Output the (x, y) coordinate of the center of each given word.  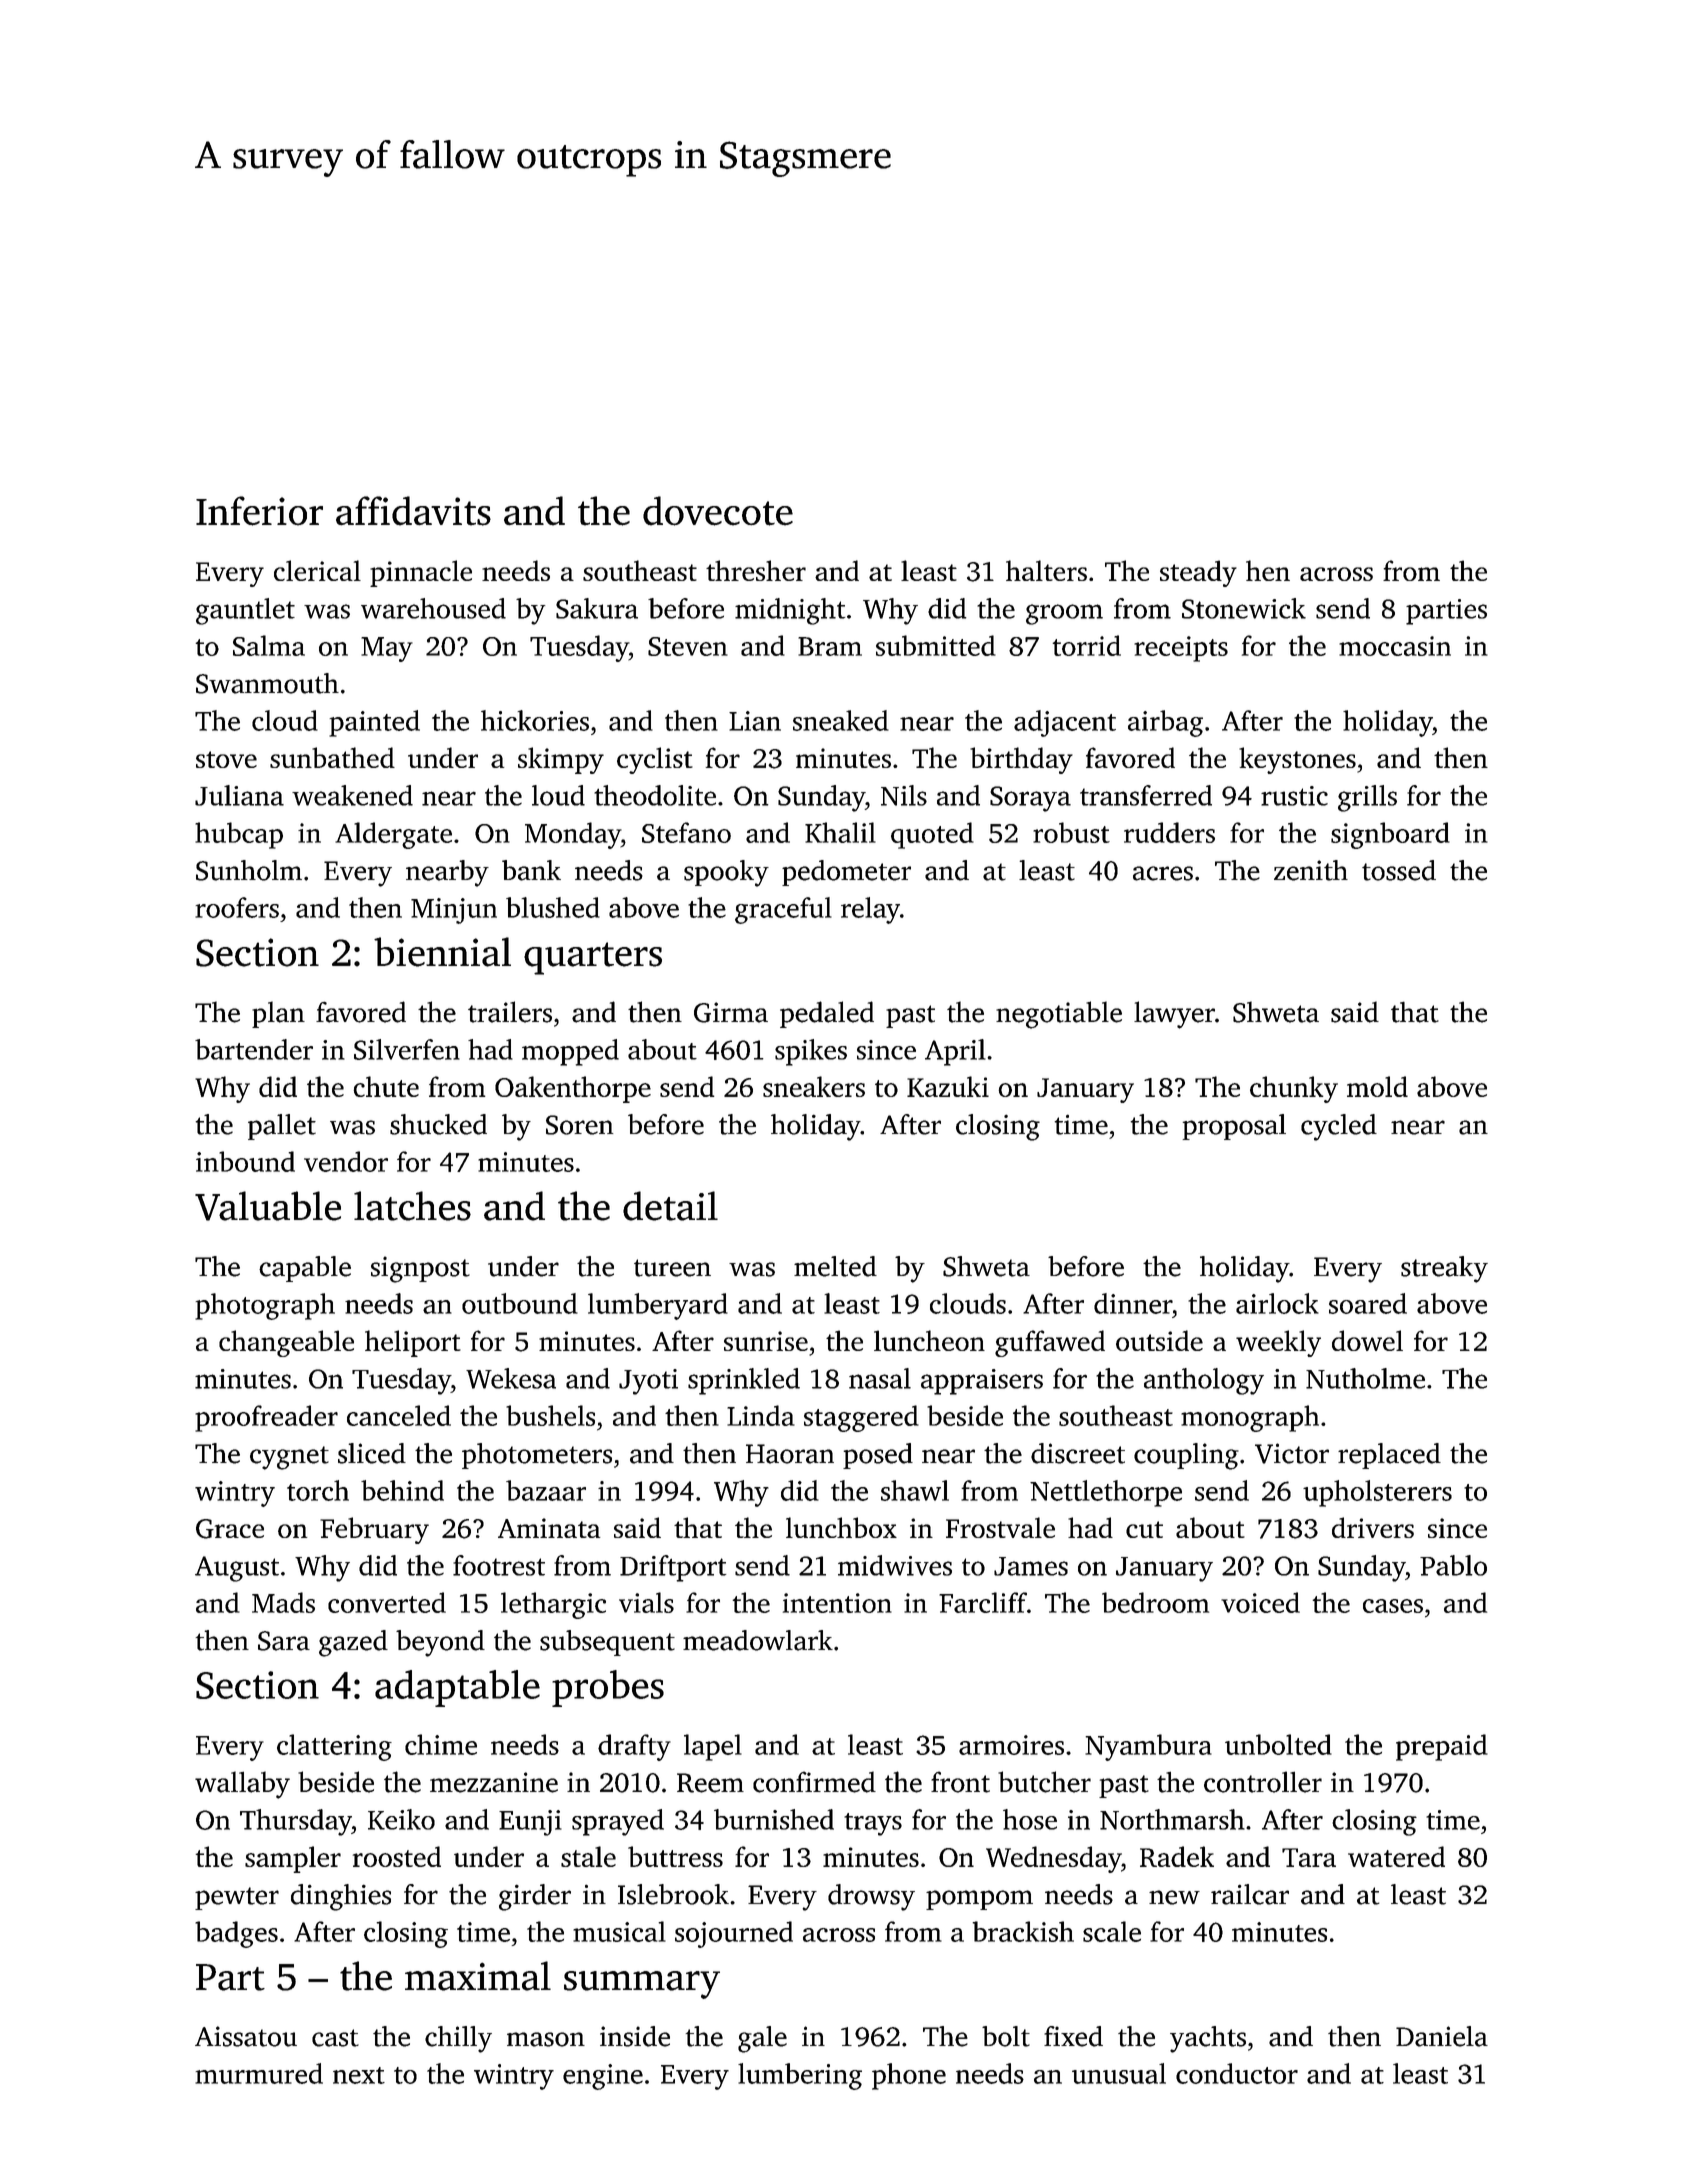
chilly (458, 2039)
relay (870, 910)
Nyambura (1148, 1747)
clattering (334, 1747)
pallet (282, 1127)
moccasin (1395, 646)
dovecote (718, 511)
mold (1377, 1086)
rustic (1294, 796)
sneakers (814, 1086)
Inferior (259, 511)
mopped (570, 1052)
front (960, 1782)
